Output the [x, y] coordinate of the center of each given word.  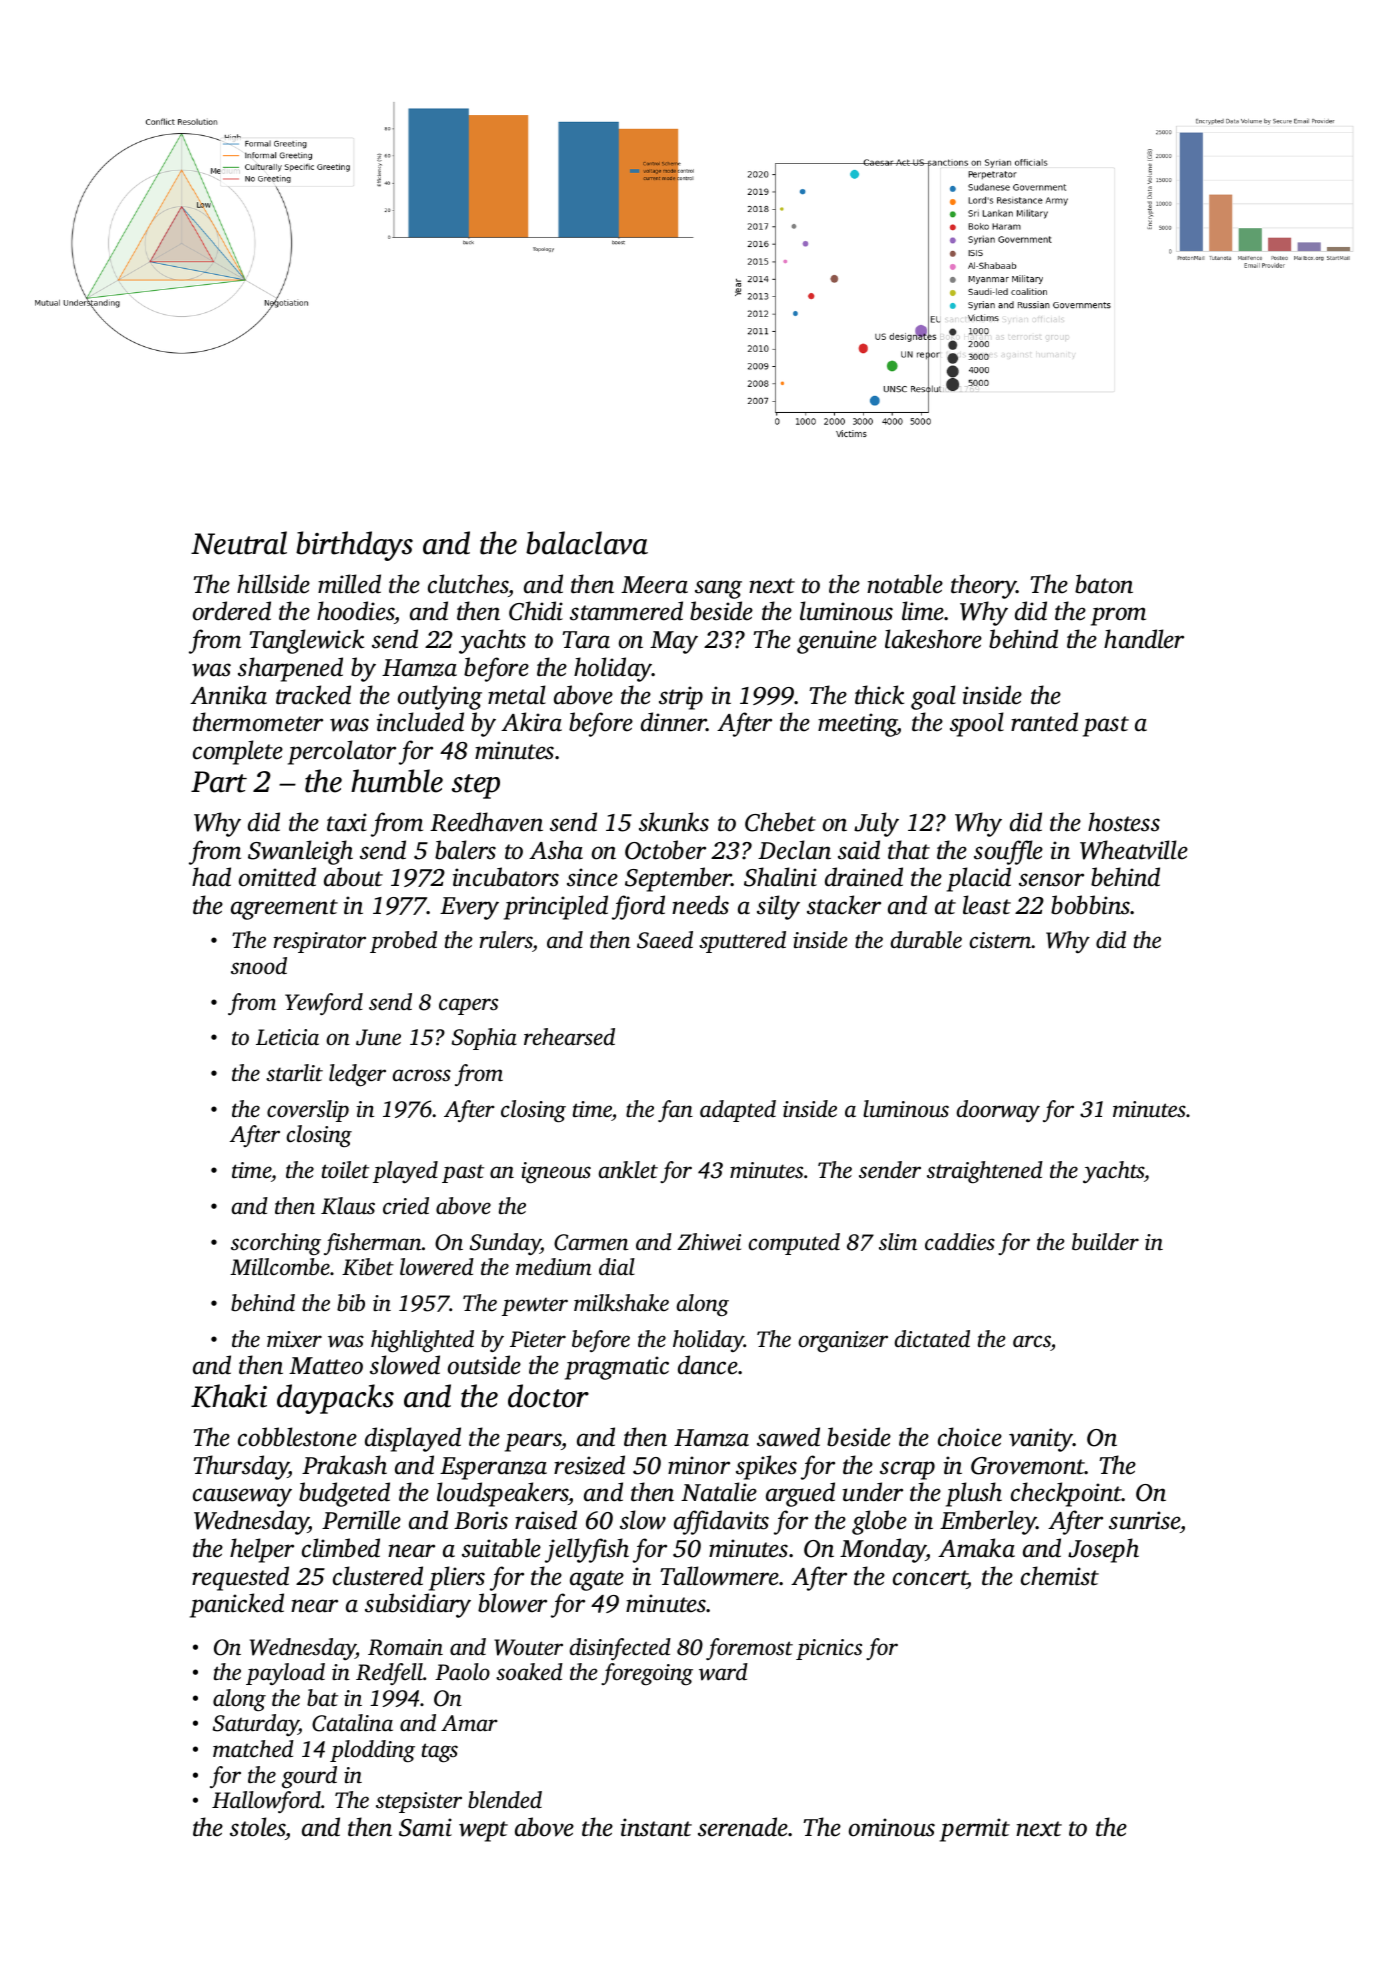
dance [708, 1365]
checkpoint [1066, 1494]
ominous [892, 1827]
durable [926, 940]
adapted [738, 1111]
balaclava [587, 543]
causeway [242, 1497]
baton [1104, 584]
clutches [468, 584]
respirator [320, 942]
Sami [425, 1827]
